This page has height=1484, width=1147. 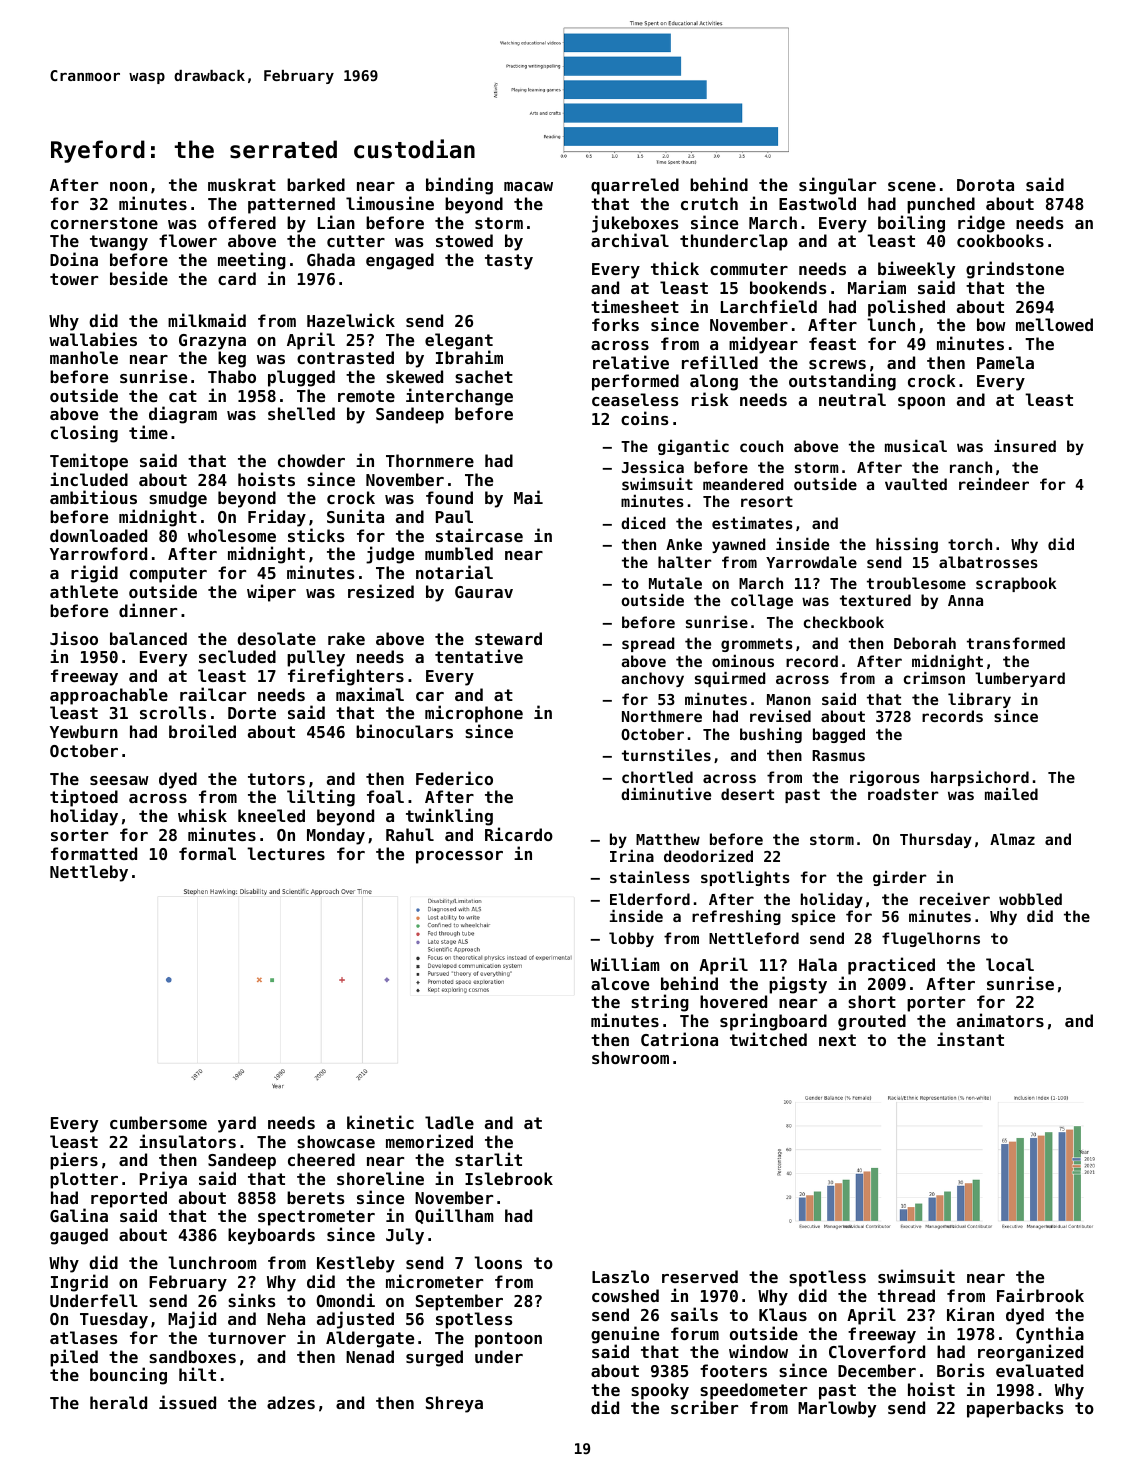 I want to click on adjusted, so click(x=355, y=1320).
